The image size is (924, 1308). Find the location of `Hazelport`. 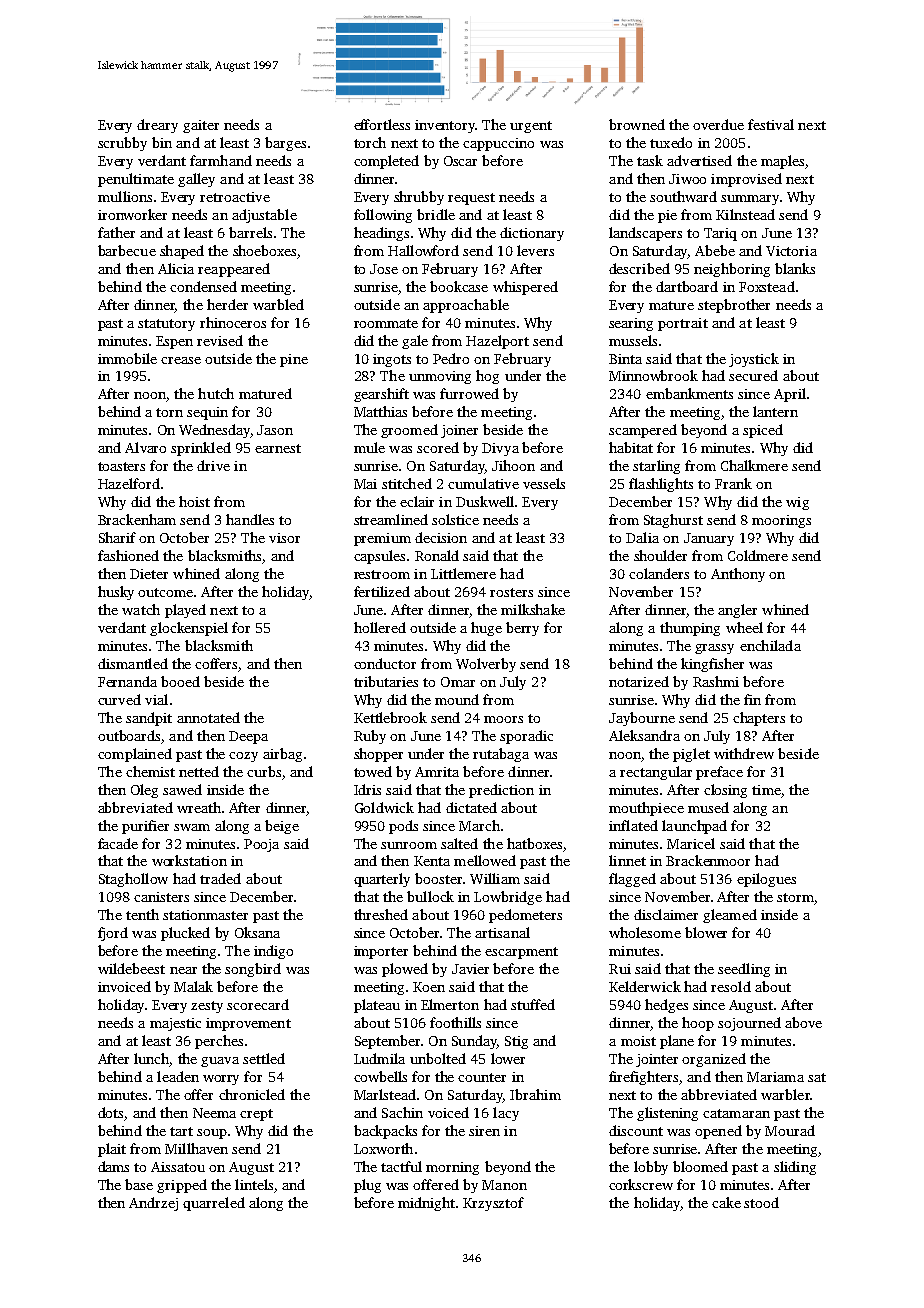

Hazelport is located at coordinates (497, 342).
